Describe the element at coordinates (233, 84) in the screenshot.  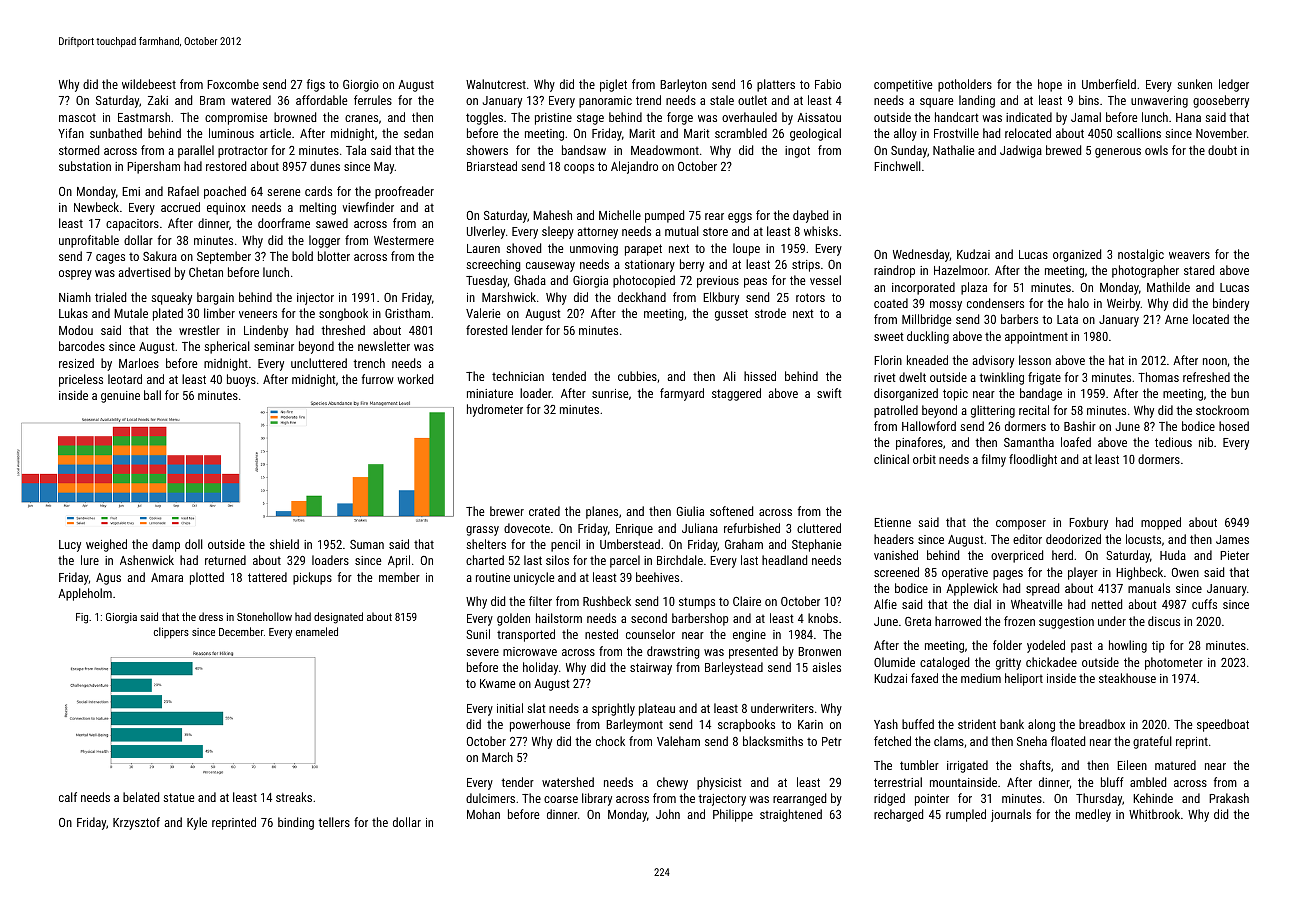
I see `Foxcombe` at that location.
